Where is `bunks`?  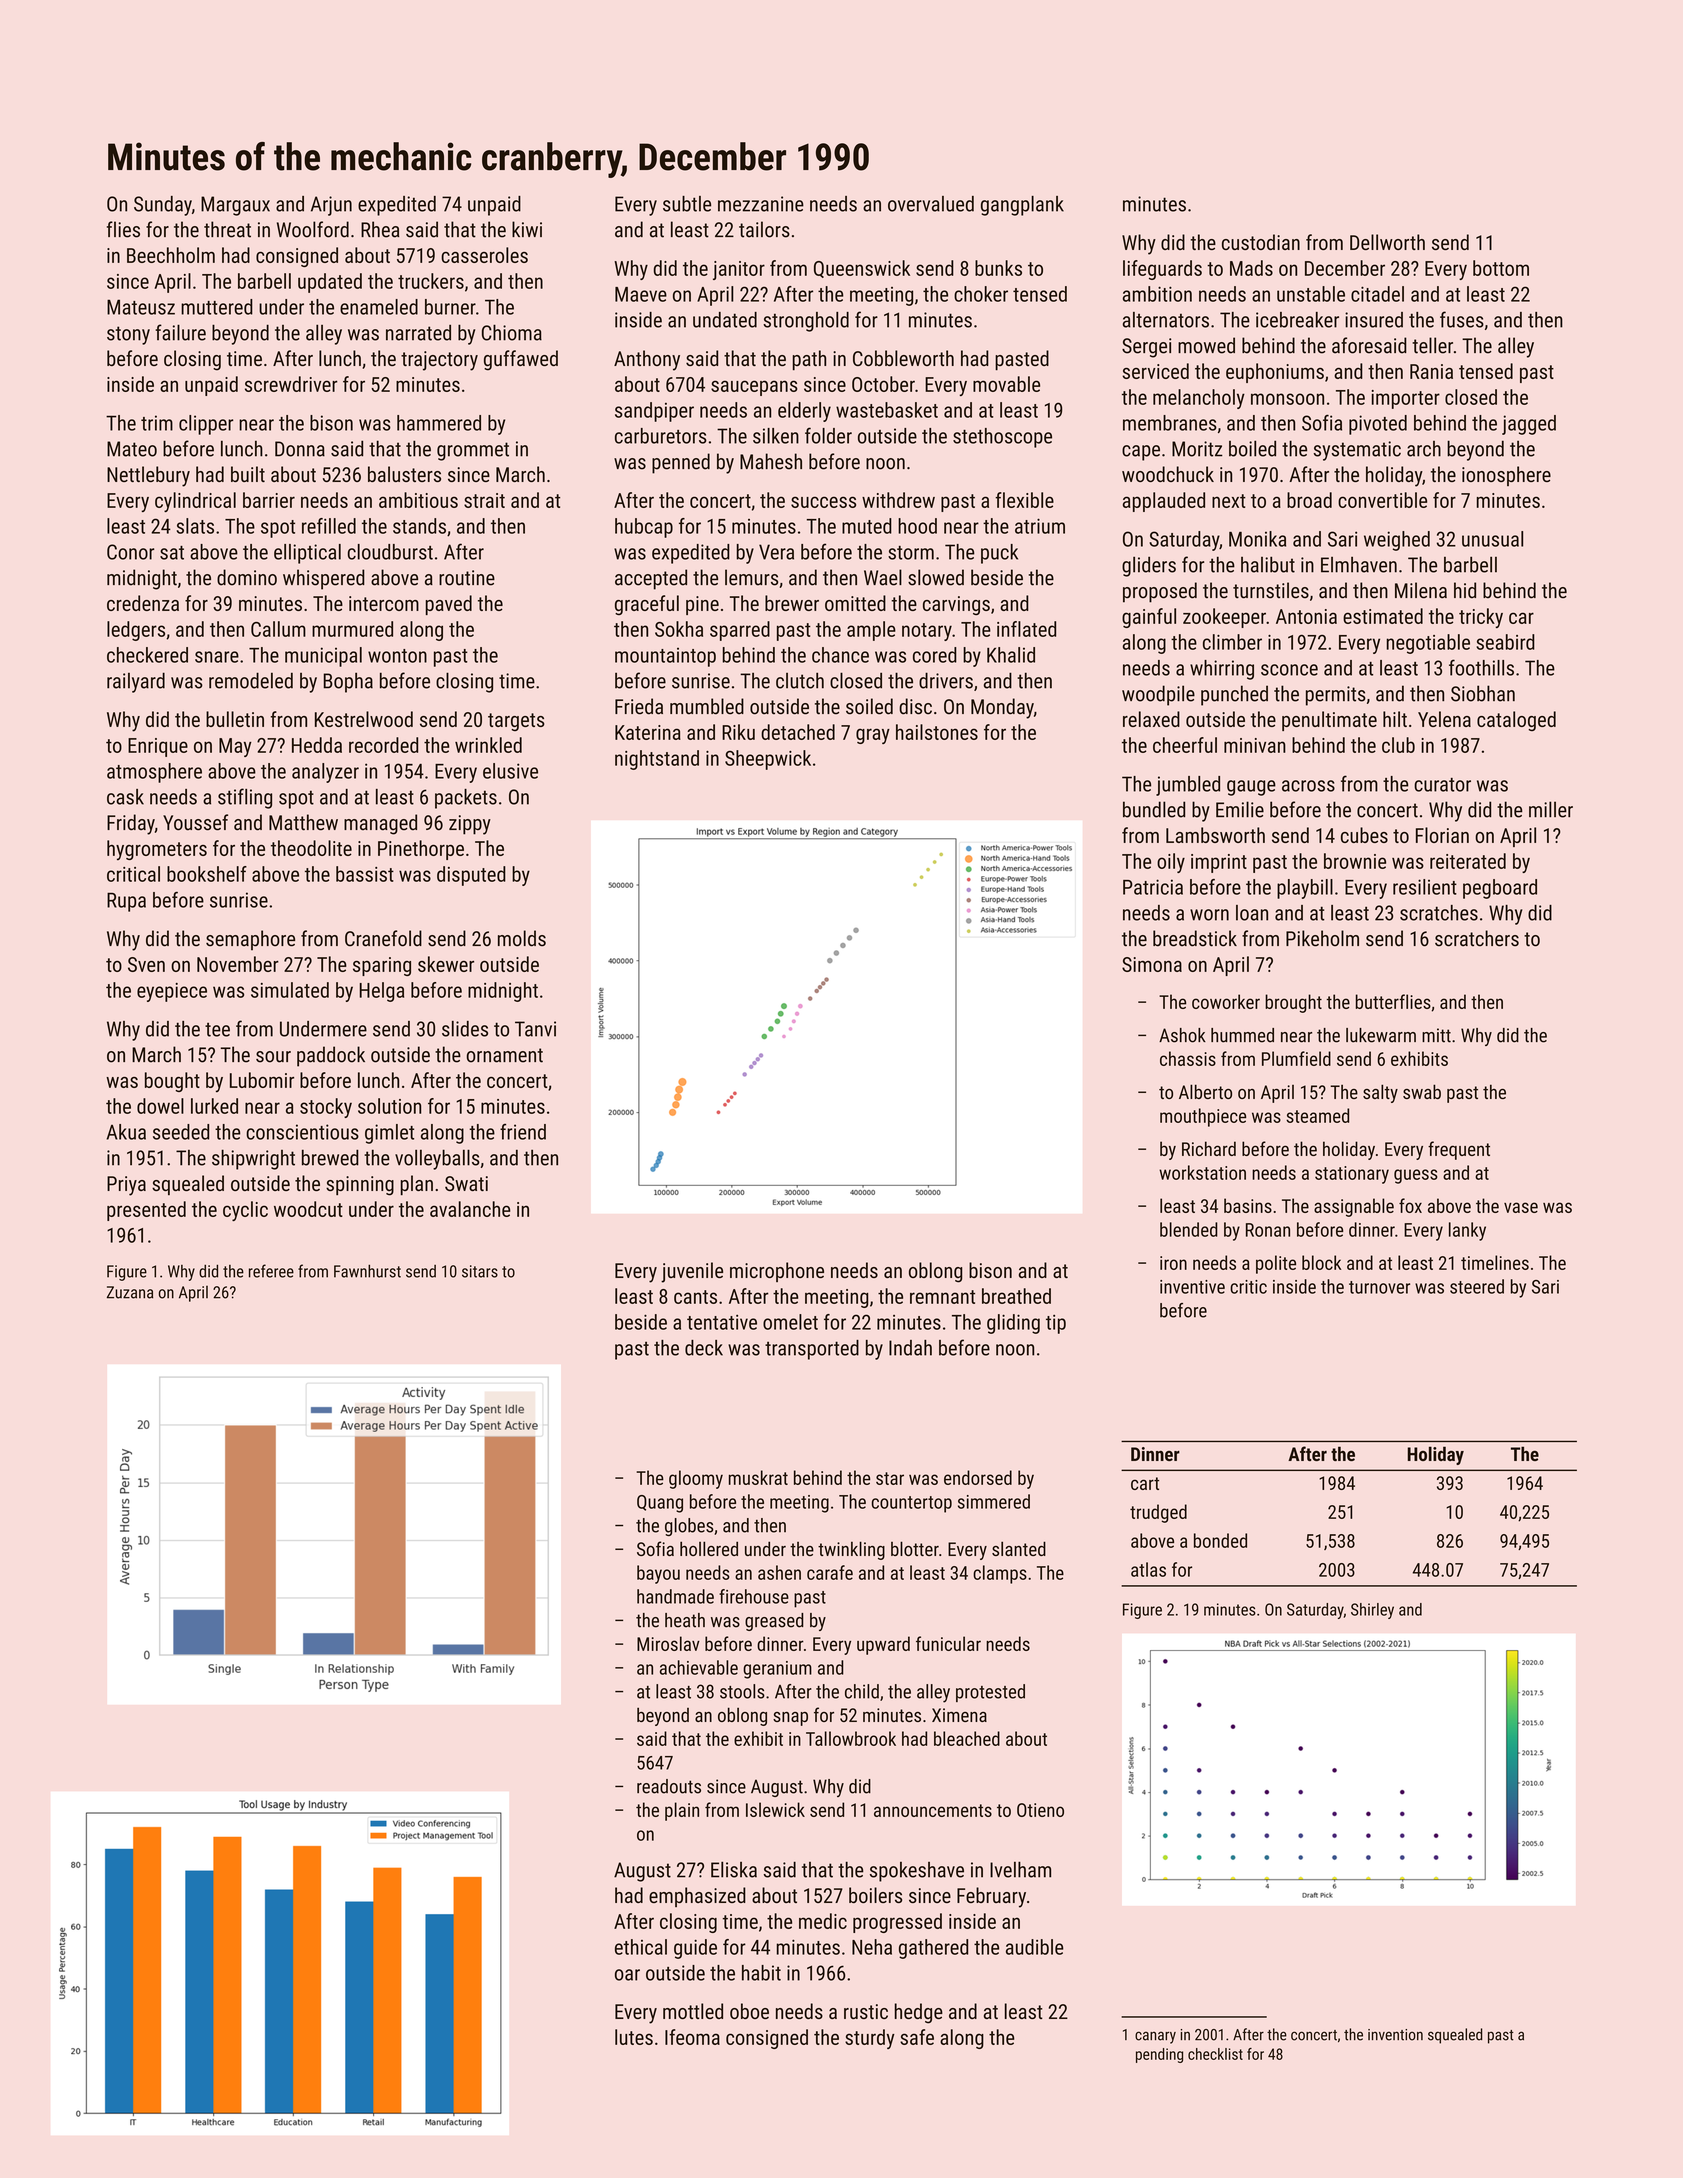 bunks is located at coordinates (998, 268).
